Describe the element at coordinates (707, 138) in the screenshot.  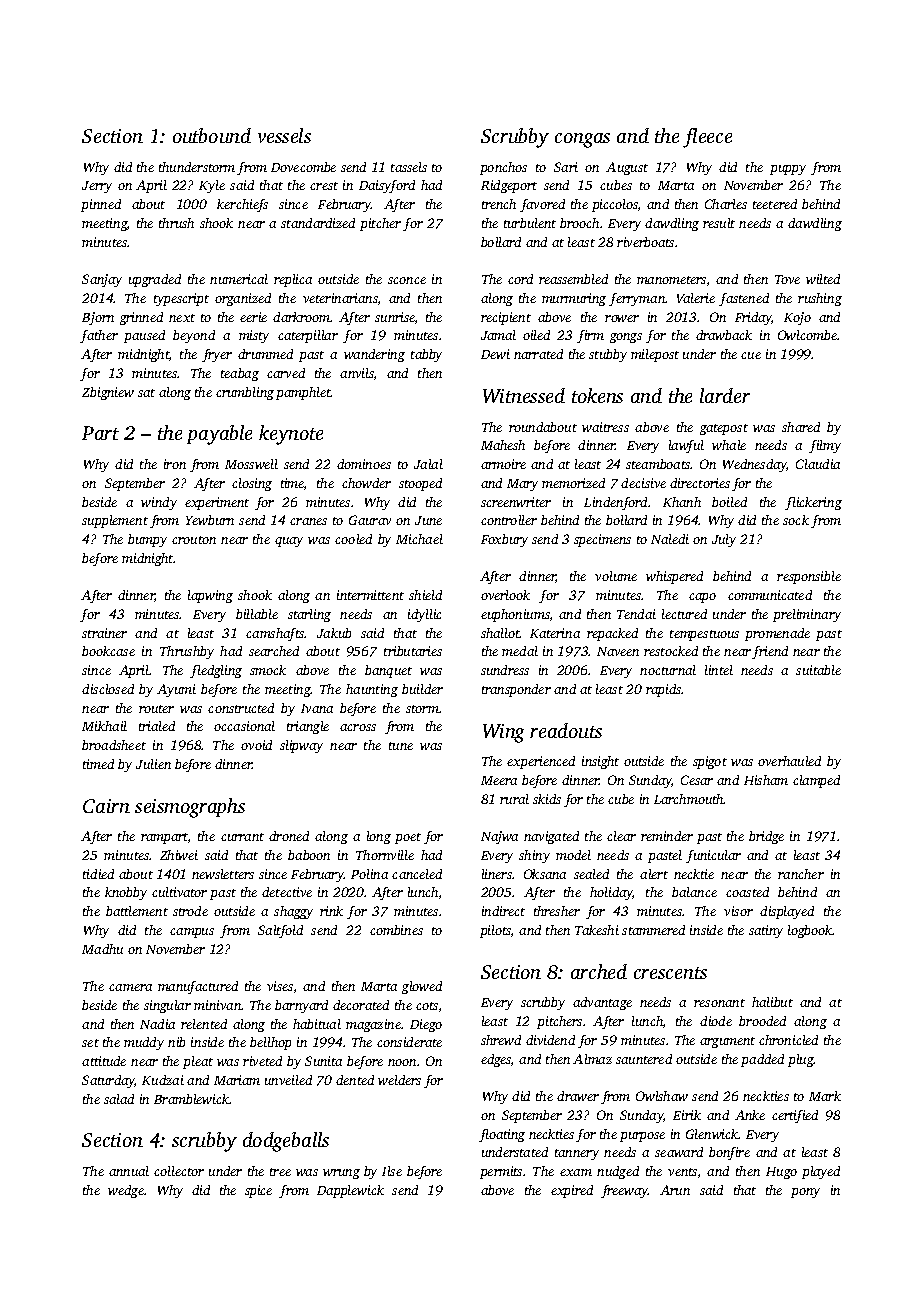
I see `fleece` at that location.
